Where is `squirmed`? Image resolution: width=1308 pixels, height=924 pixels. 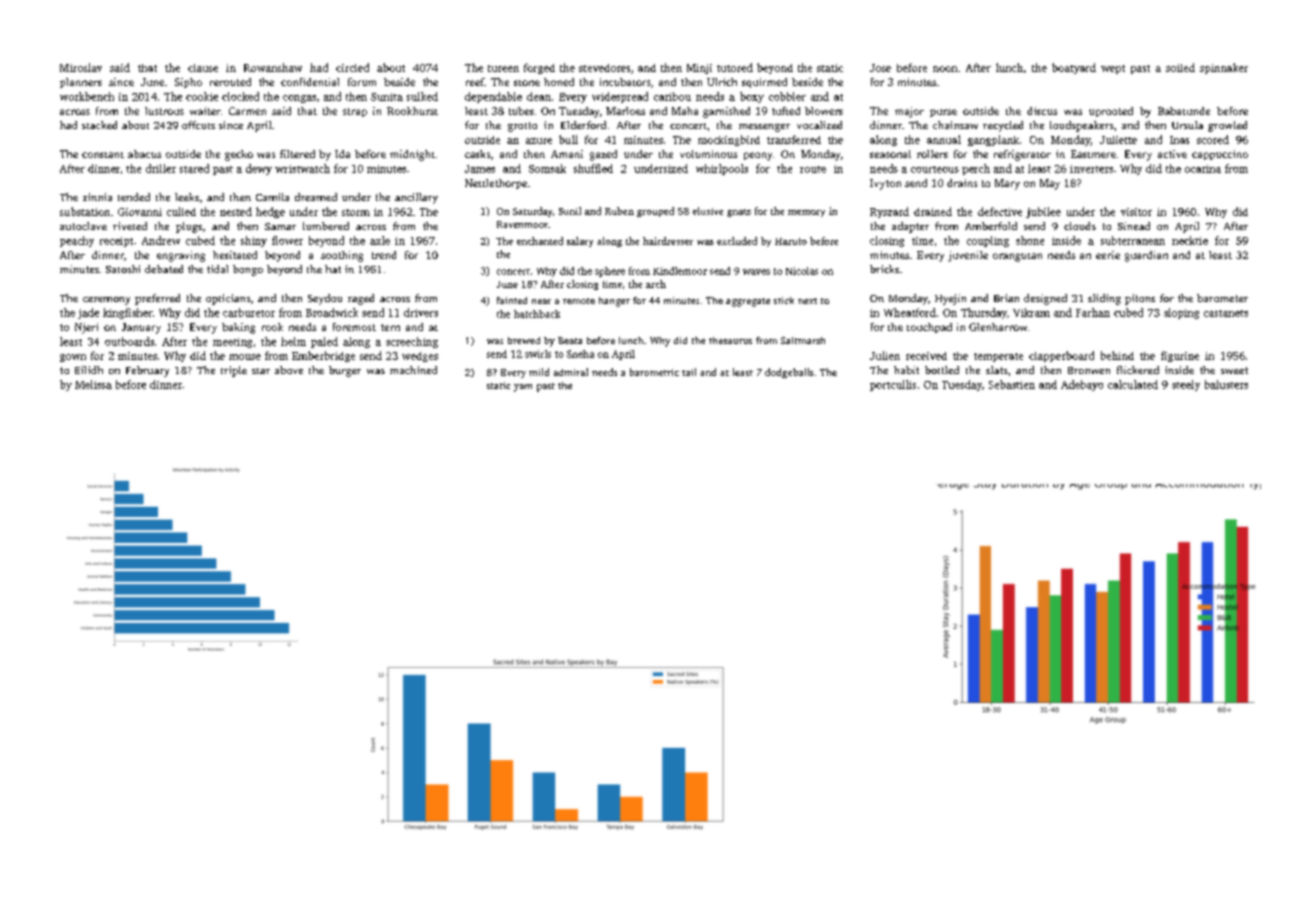
squirmed is located at coordinates (764, 83).
